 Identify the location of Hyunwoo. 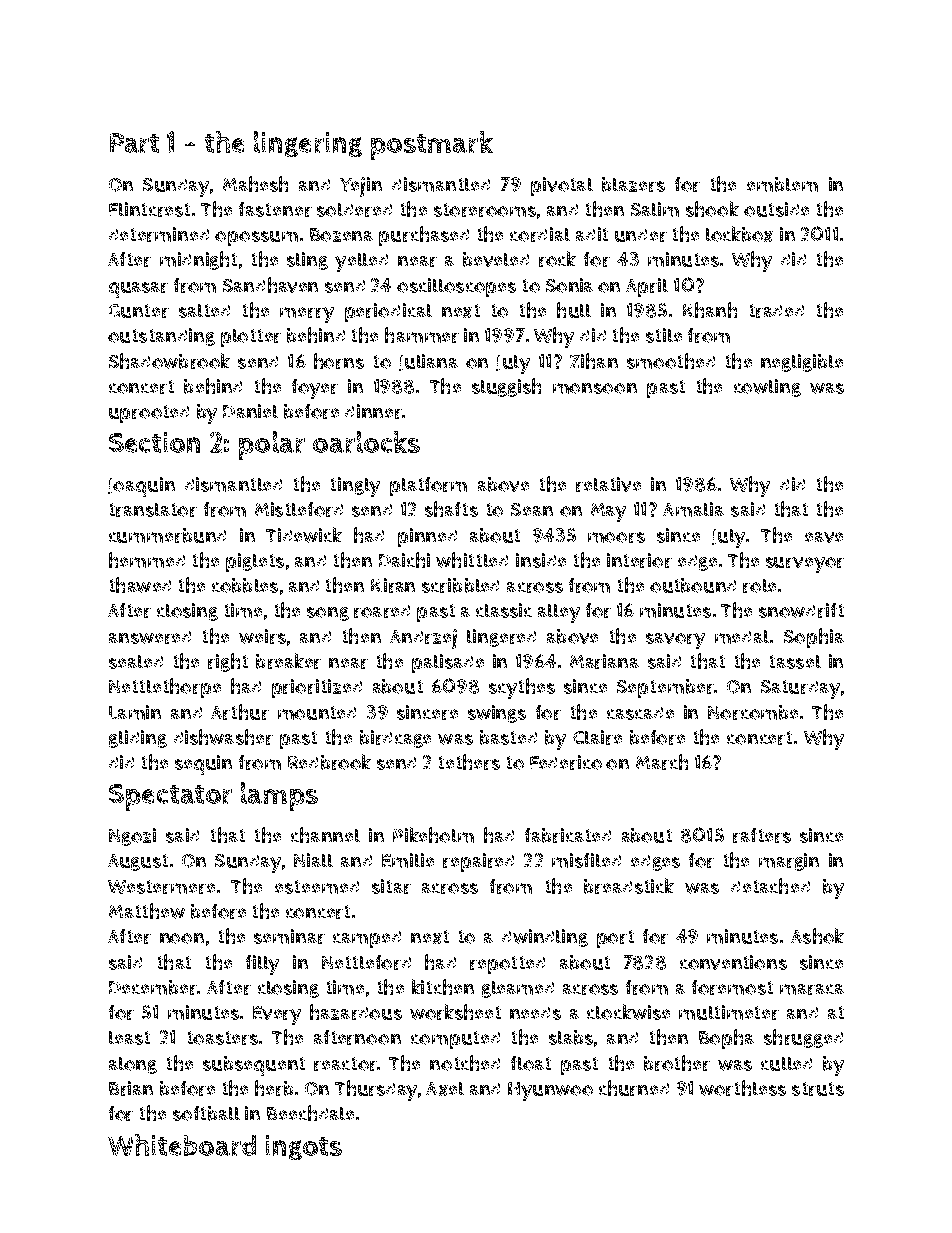
(550, 1091).
